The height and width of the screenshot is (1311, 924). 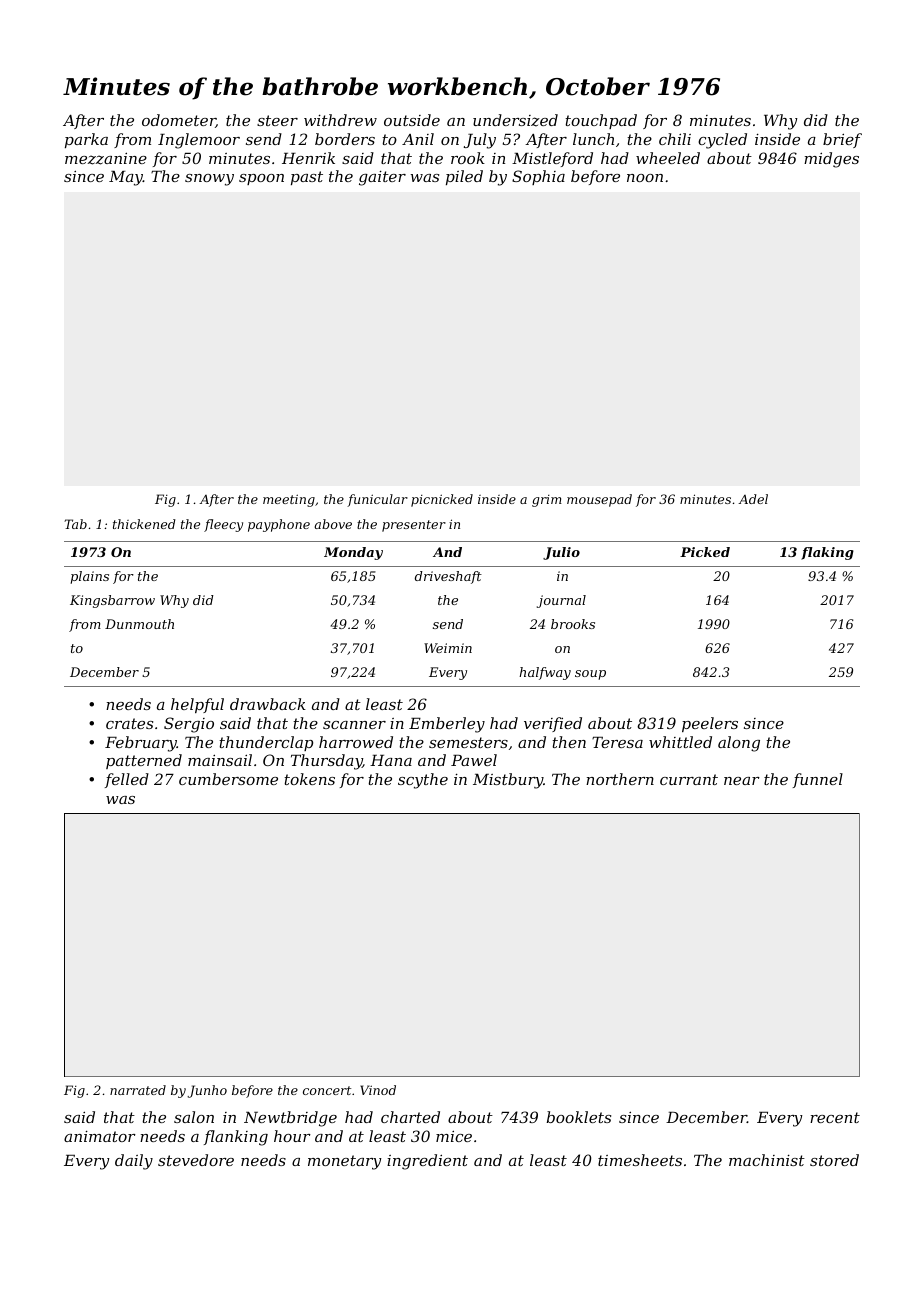 I want to click on tokens, so click(x=309, y=779).
